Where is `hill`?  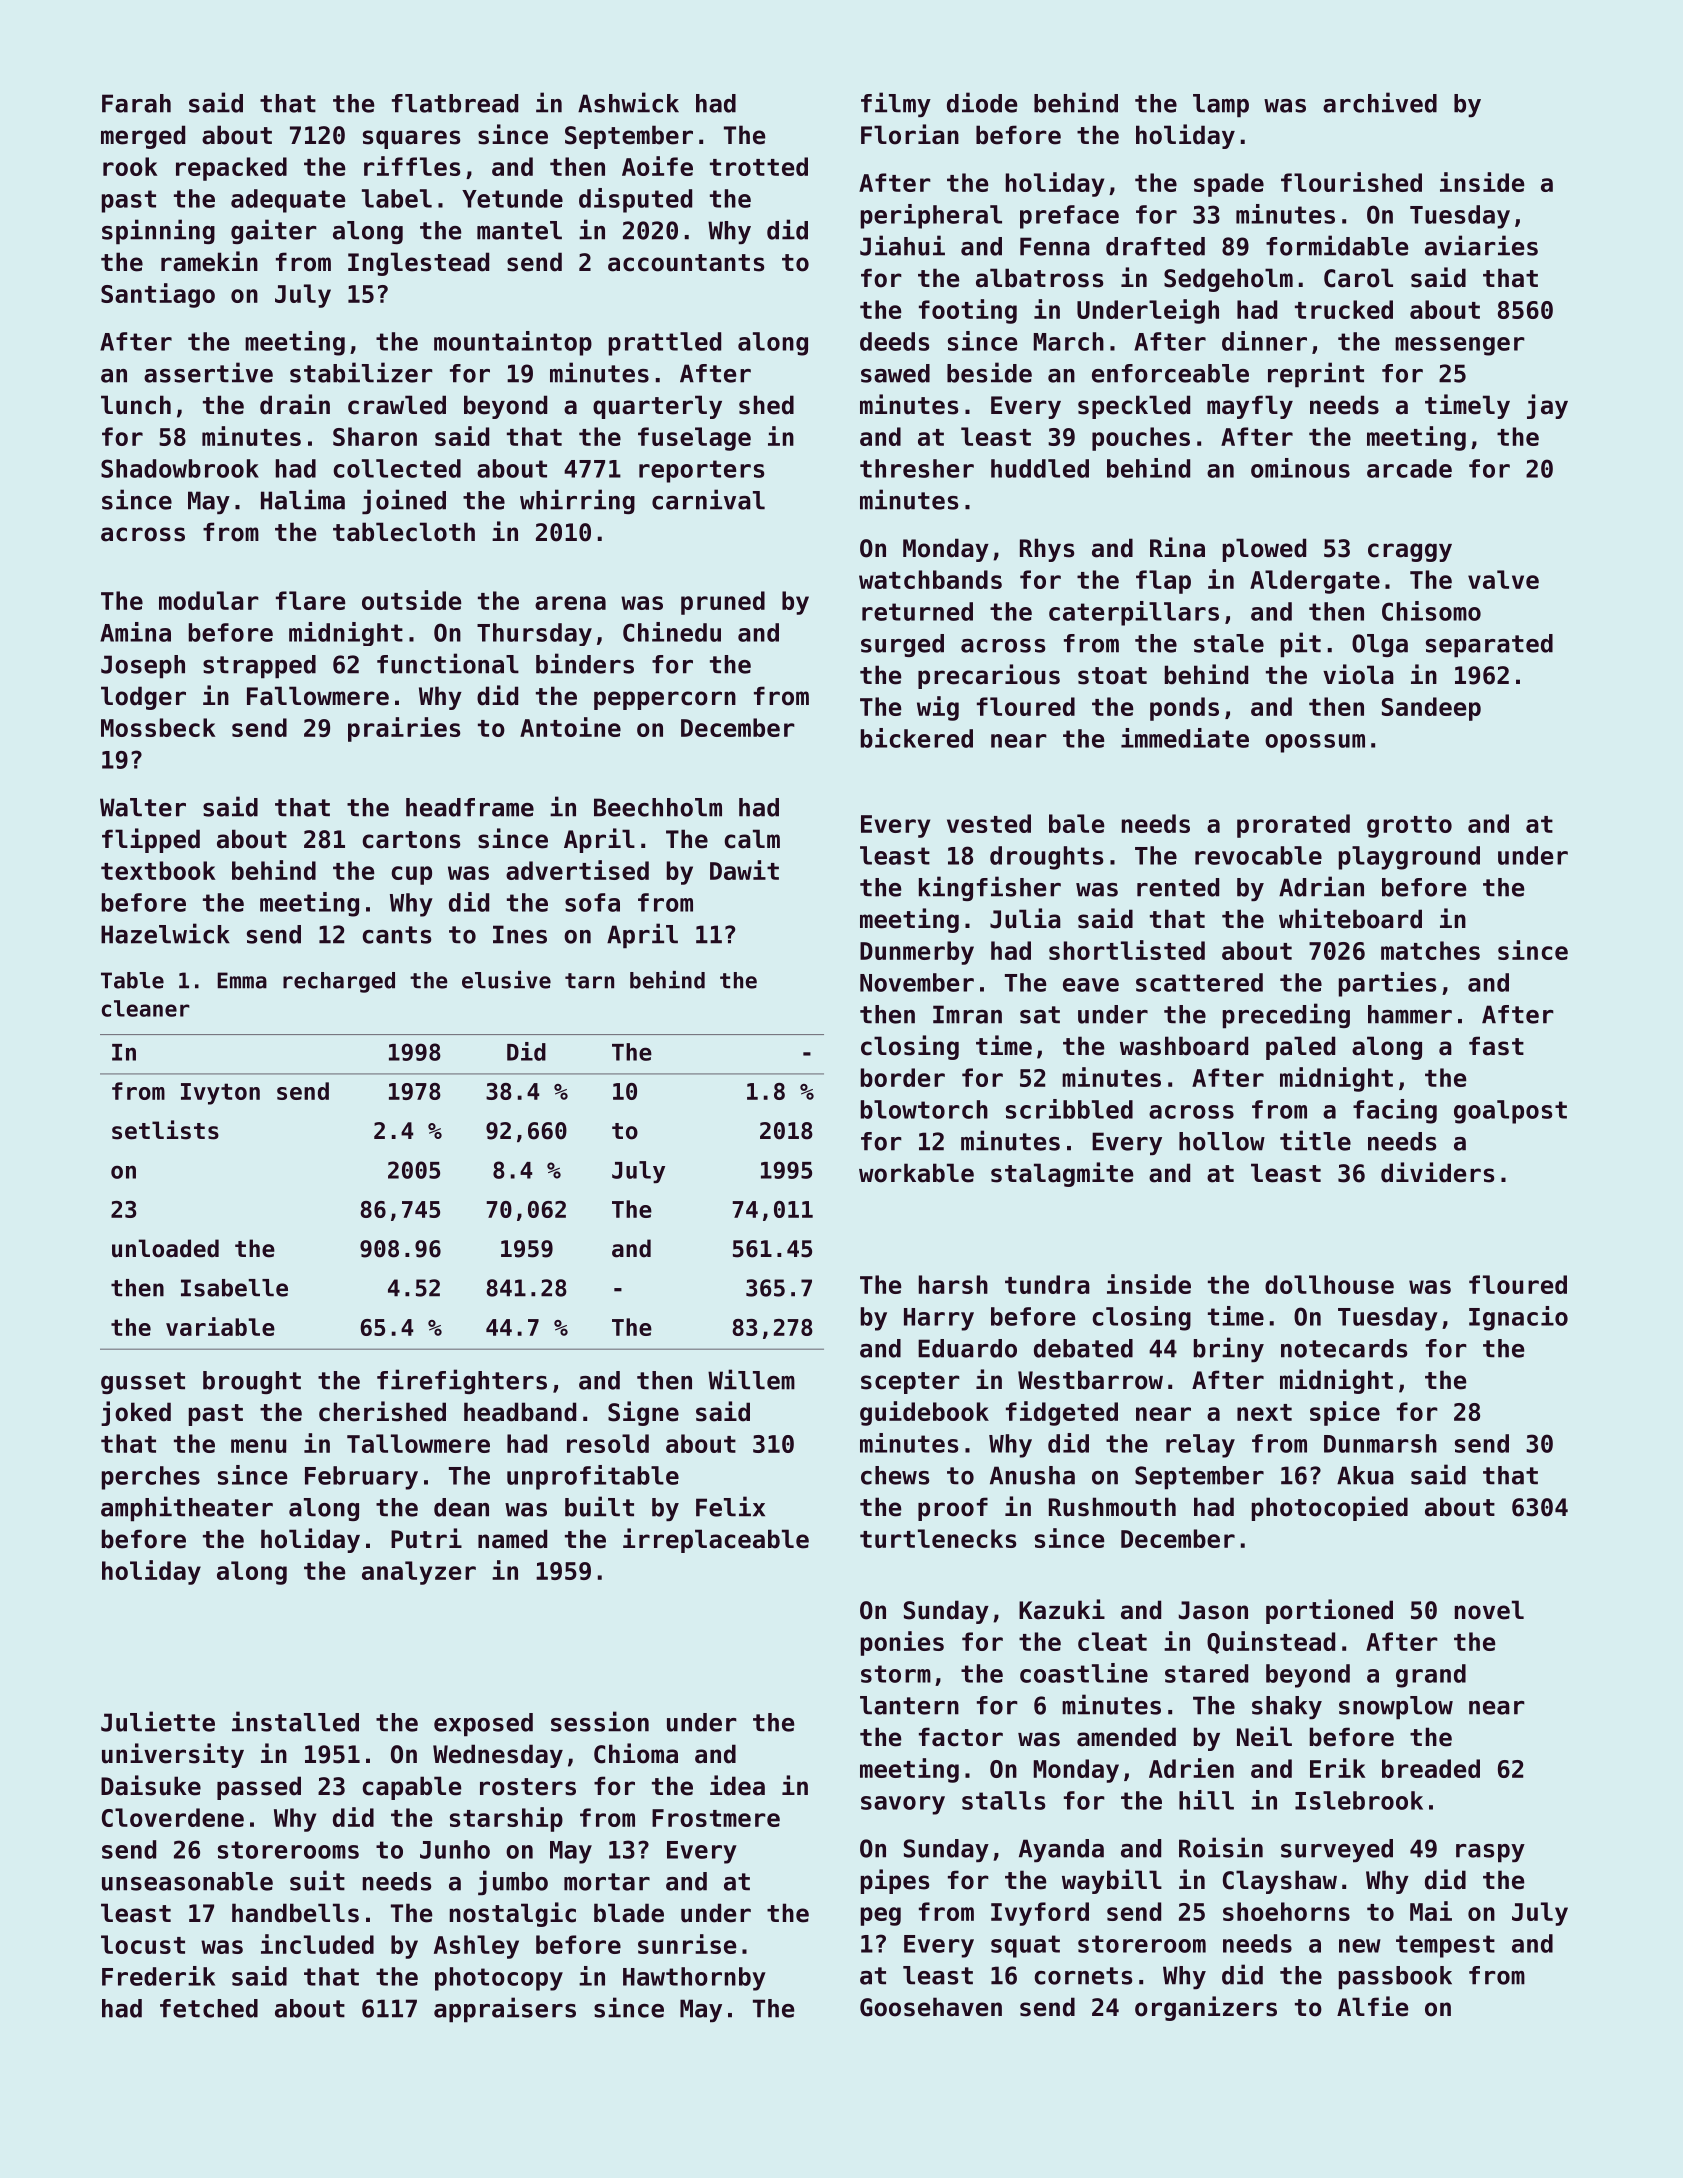
hill is located at coordinates (1206, 1800).
